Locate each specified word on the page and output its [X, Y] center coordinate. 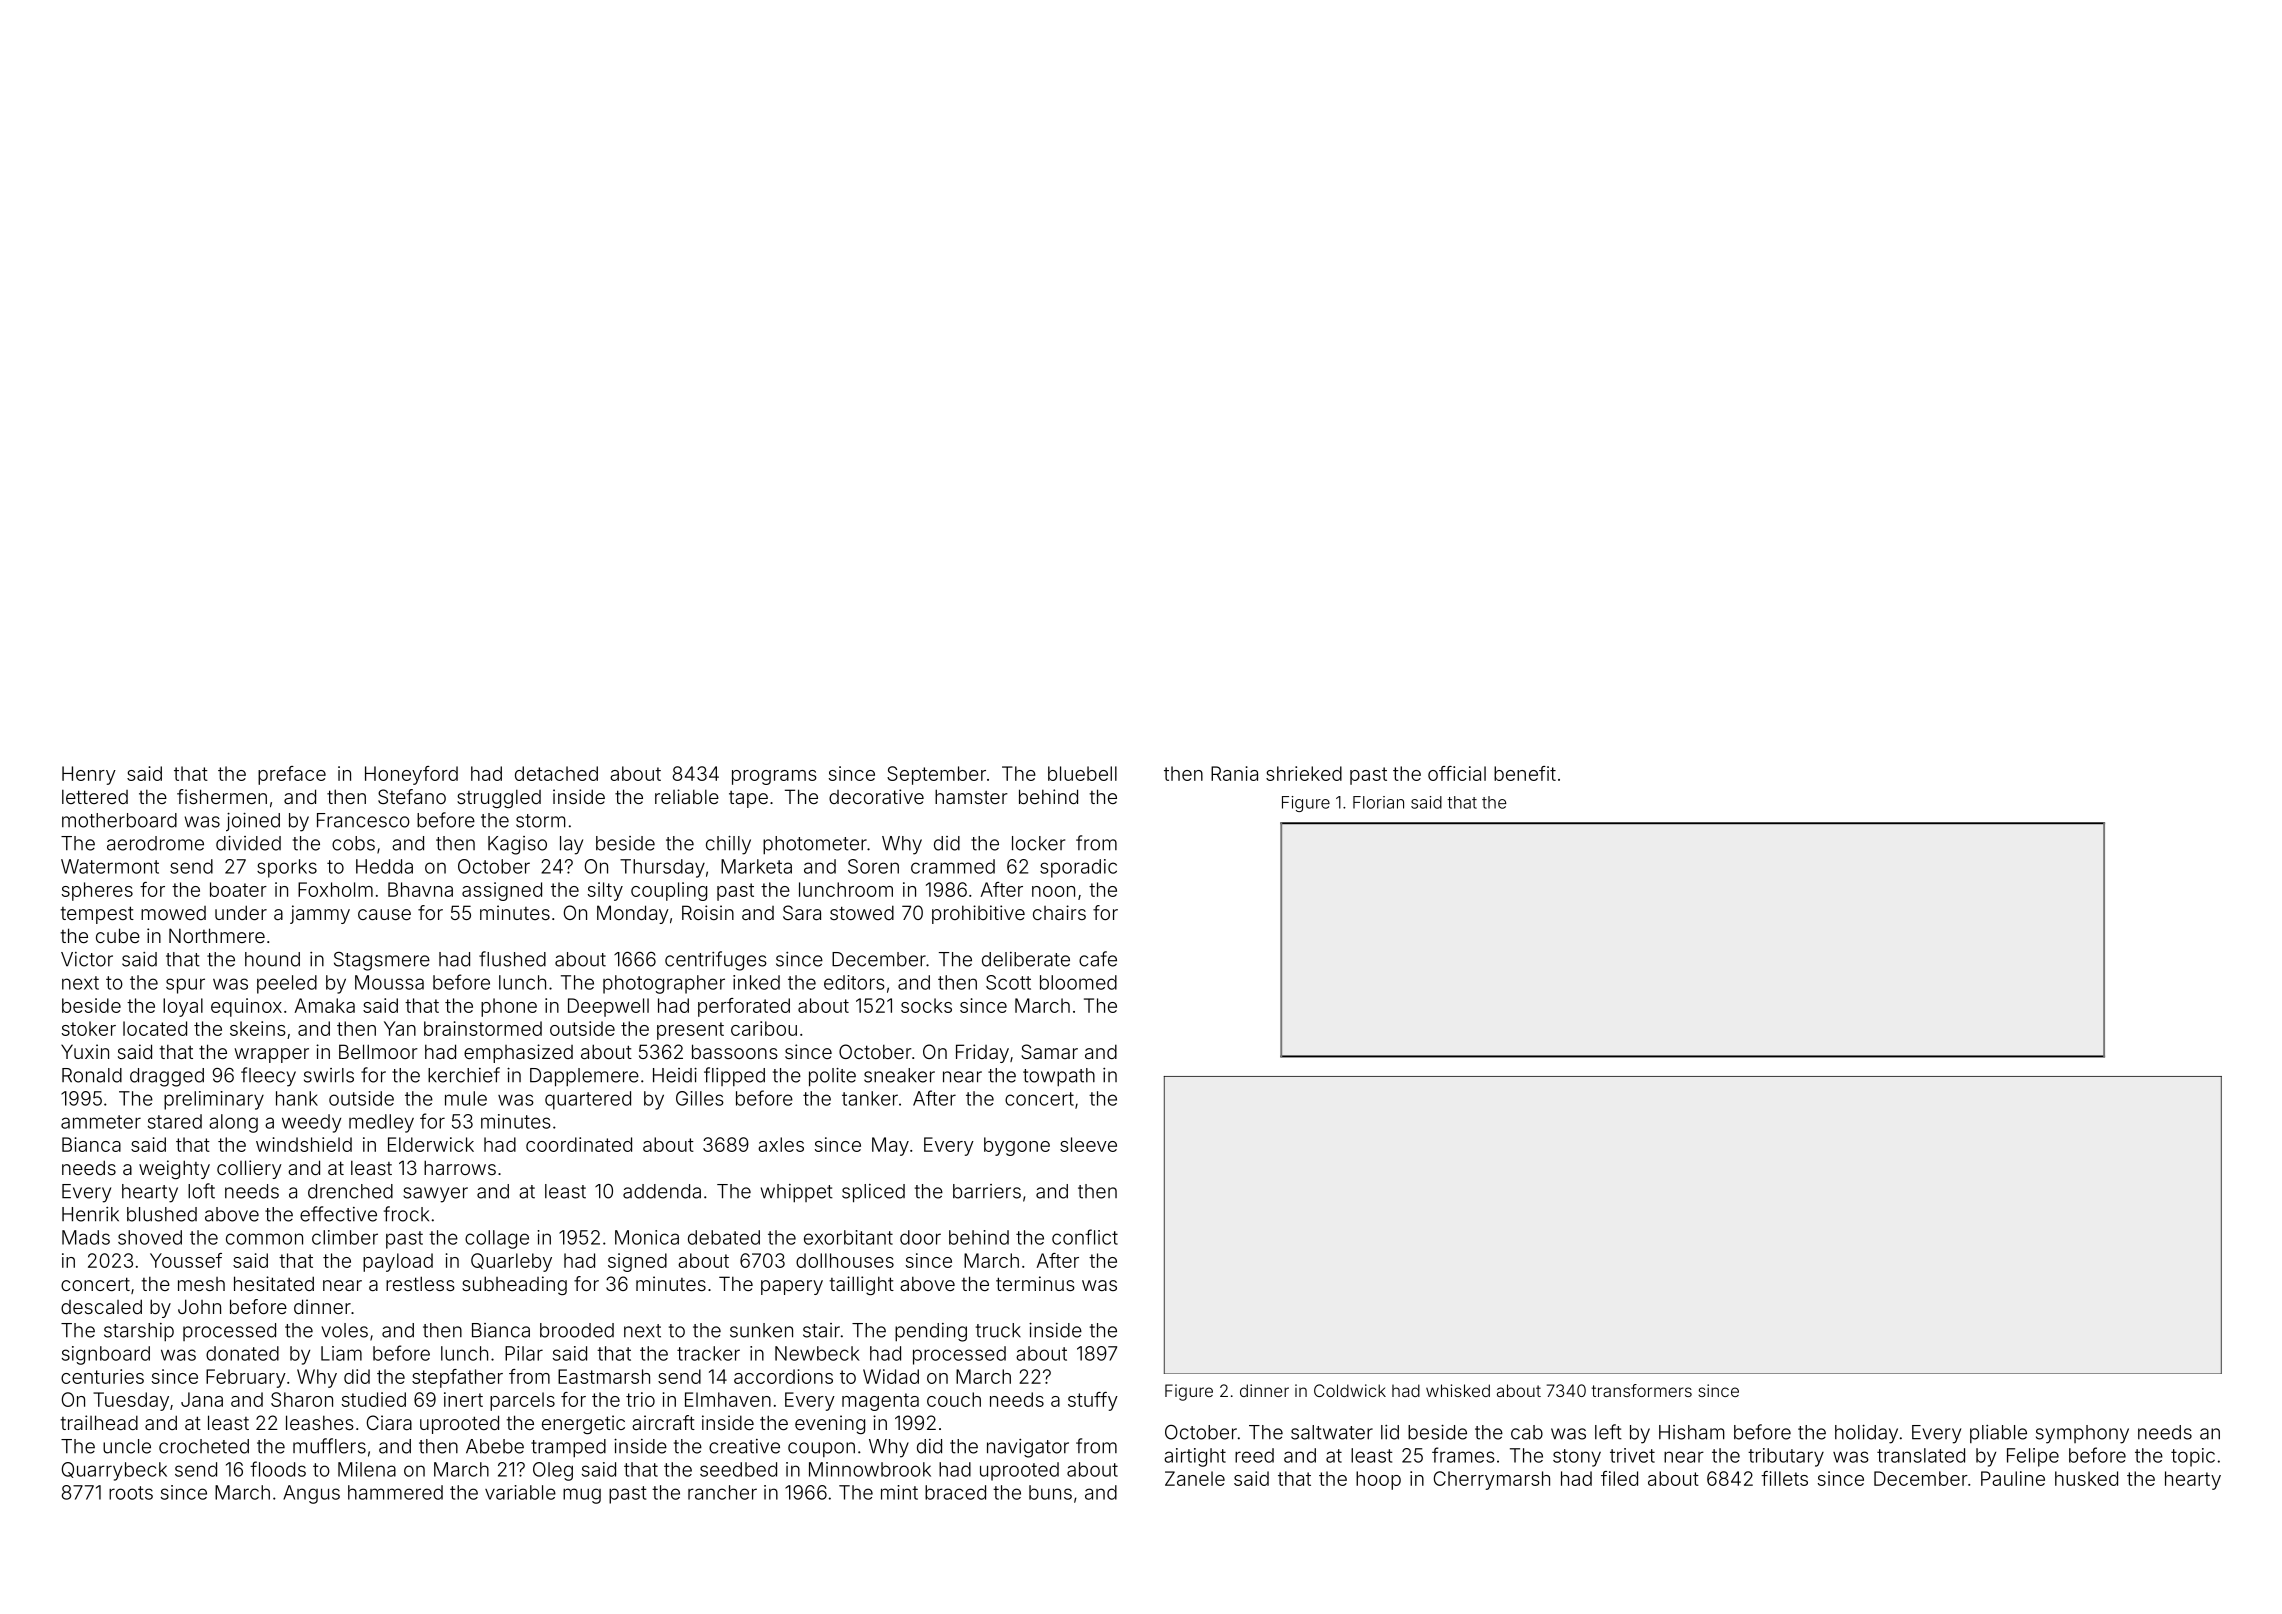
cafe [1098, 959]
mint [899, 1492]
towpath [1059, 1077]
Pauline [2013, 1478]
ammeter [101, 1122]
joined [253, 821]
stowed [862, 912]
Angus [311, 1494]
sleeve [1088, 1144]
